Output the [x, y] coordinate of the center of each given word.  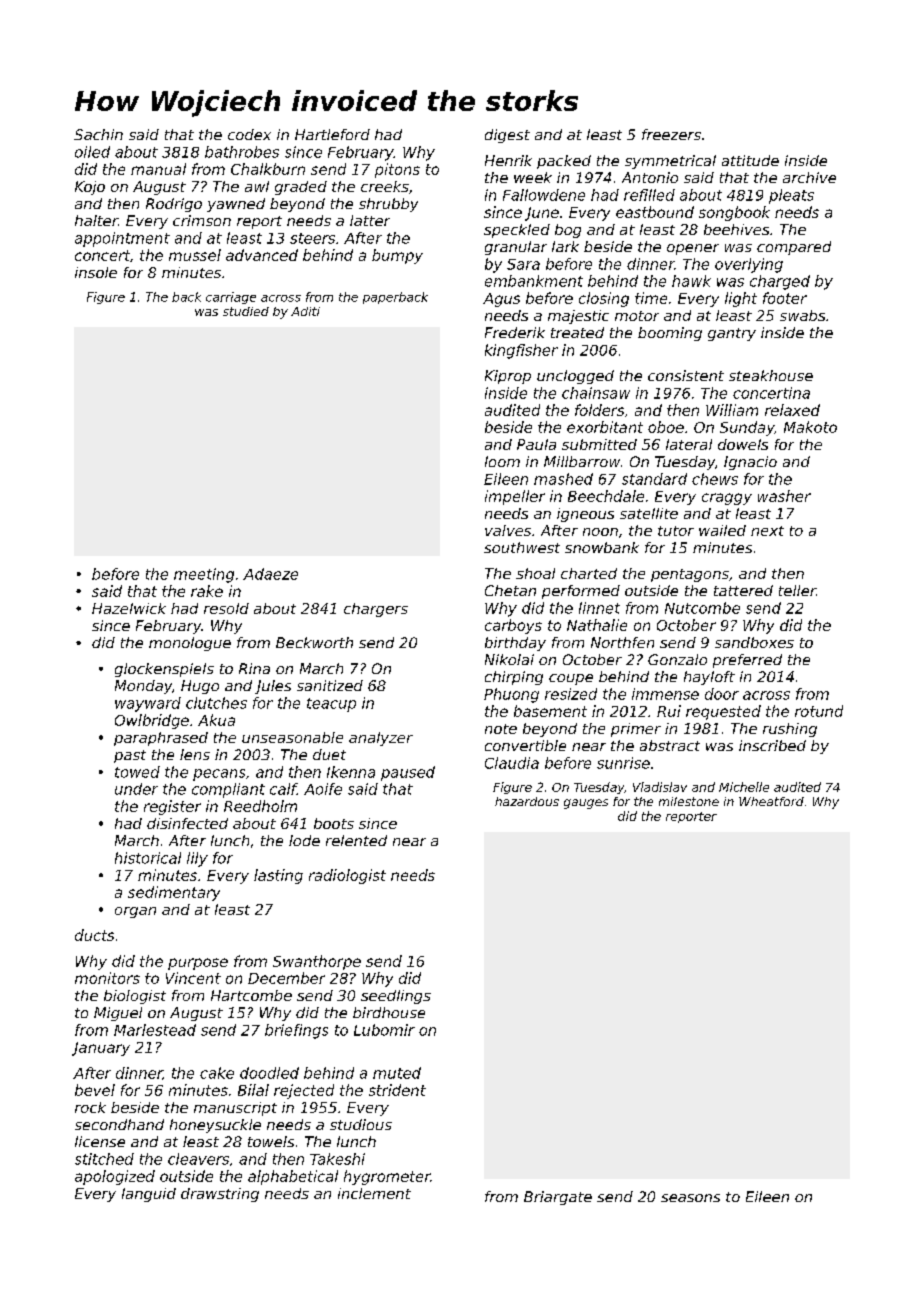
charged [780, 282]
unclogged [575, 377]
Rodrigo [174, 205]
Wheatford [771, 801]
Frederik [515, 332]
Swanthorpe [317, 962]
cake [217, 1073]
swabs [802, 315]
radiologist [347, 876]
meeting [204, 575]
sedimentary [174, 893]
